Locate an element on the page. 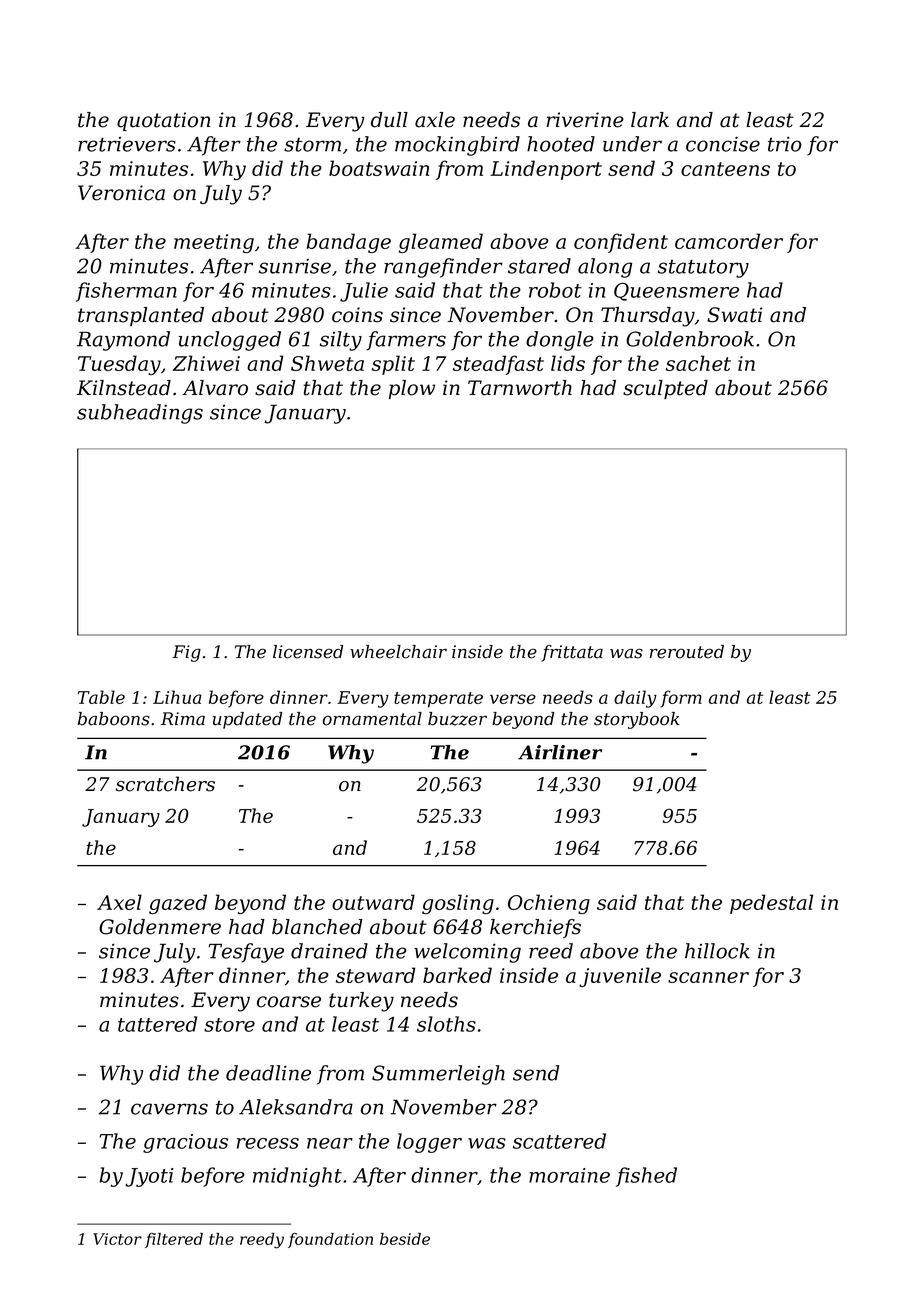 This document has height=1308, width=924. scanner is located at coordinates (708, 977).
